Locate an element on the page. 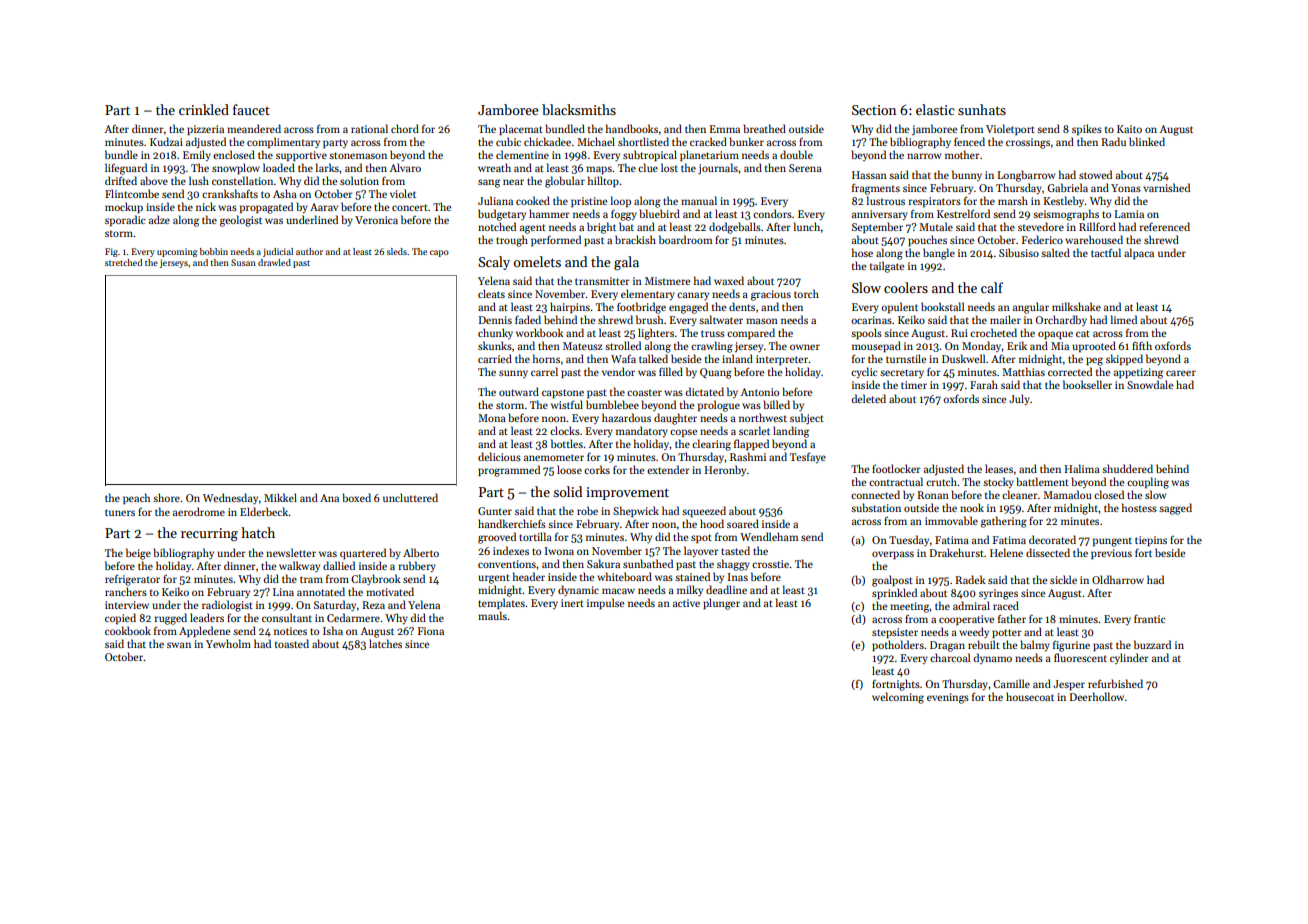 The height and width of the page is (924, 1308). latches is located at coordinates (385, 643).
